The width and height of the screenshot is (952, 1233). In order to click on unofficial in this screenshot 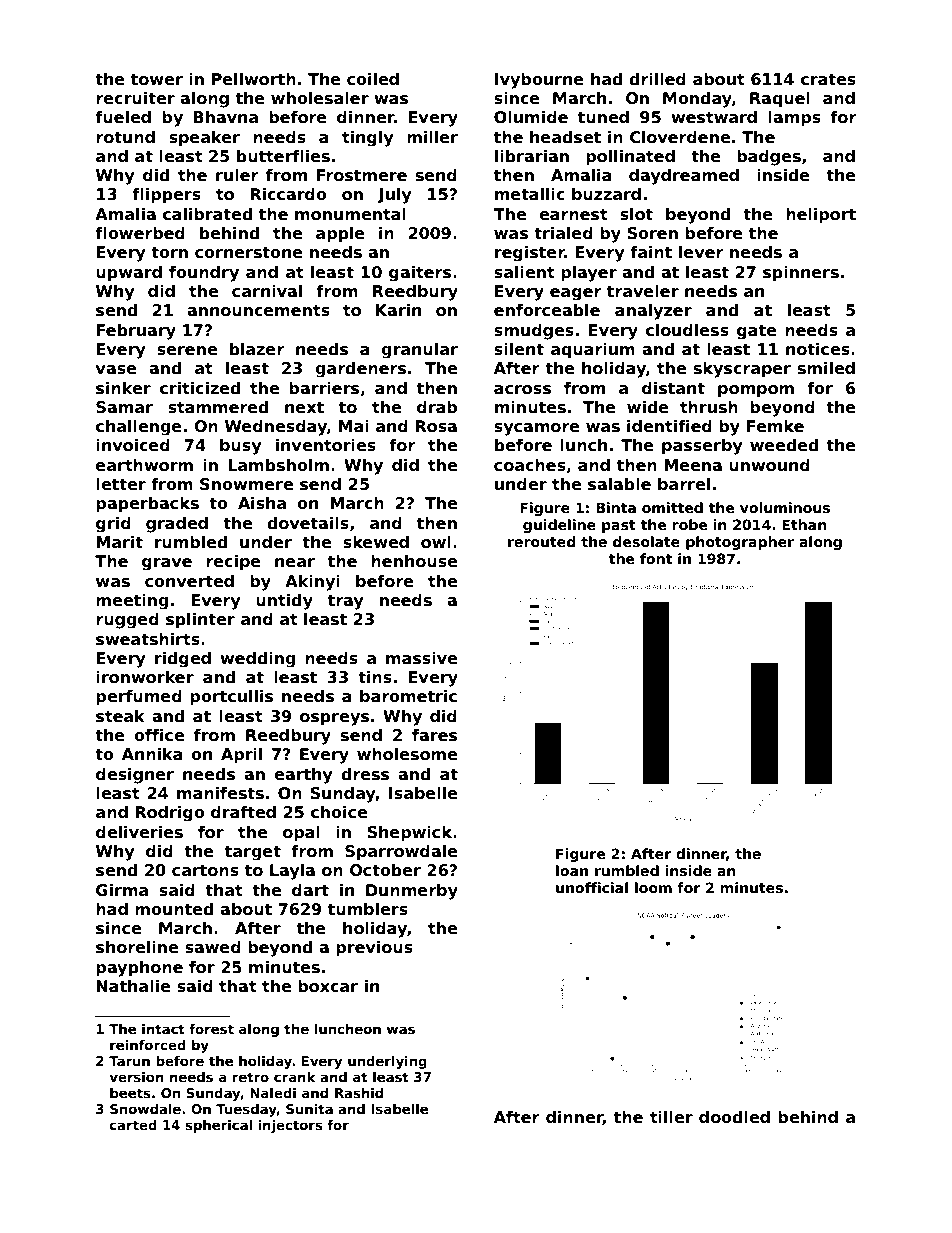, I will do `click(592, 887)`.
